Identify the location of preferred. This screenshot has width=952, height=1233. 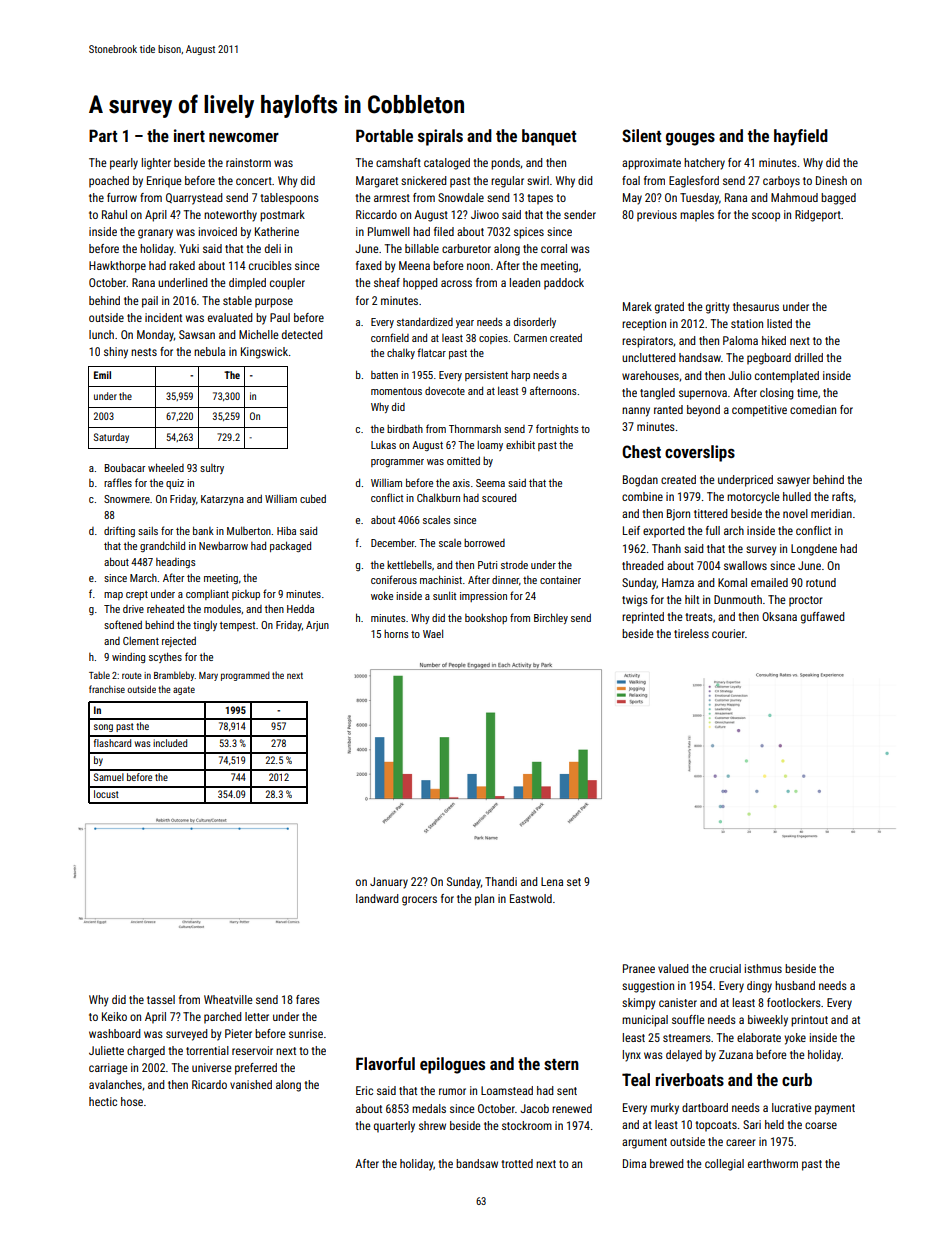
(256, 1069).
